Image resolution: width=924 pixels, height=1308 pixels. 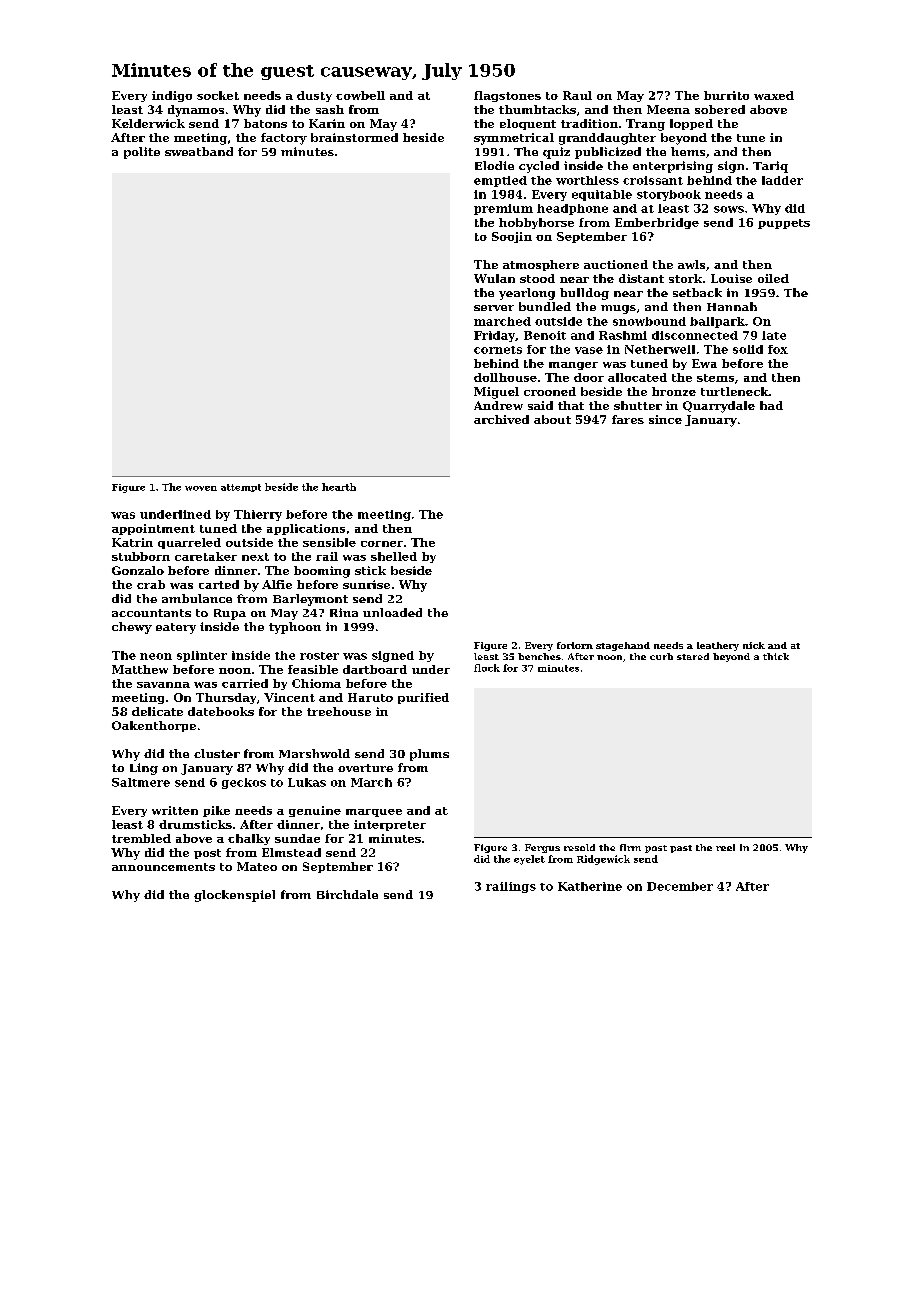 I want to click on stared, so click(x=693, y=656).
